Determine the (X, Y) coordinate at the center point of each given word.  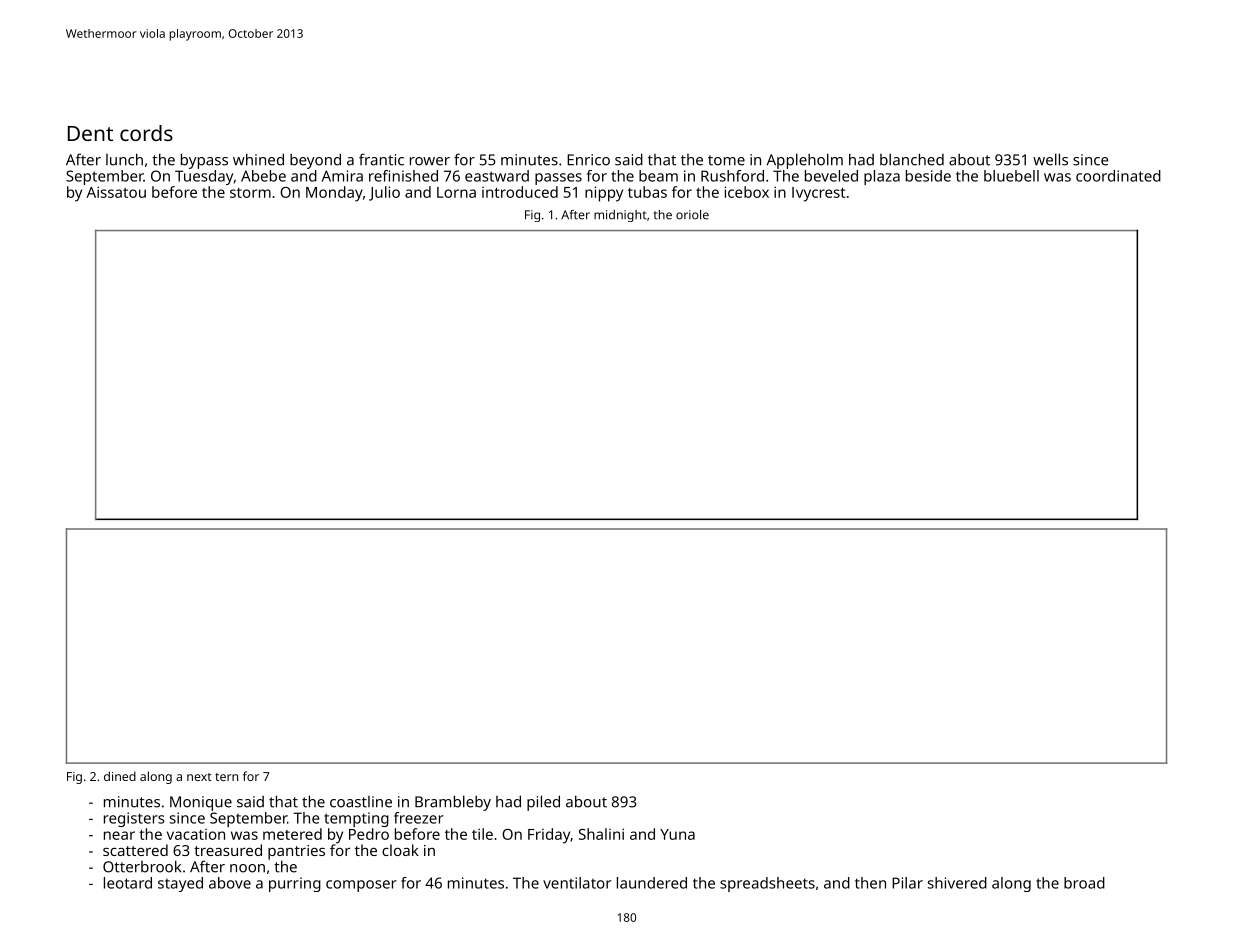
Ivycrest (819, 194)
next (199, 777)
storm (250, 193)
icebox (747, 192)
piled (543, 803)
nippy (604, 194)
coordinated (1118, 176)
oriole (692, 215)
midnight (620, 216)
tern (226, 777)
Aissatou (116, 192)
